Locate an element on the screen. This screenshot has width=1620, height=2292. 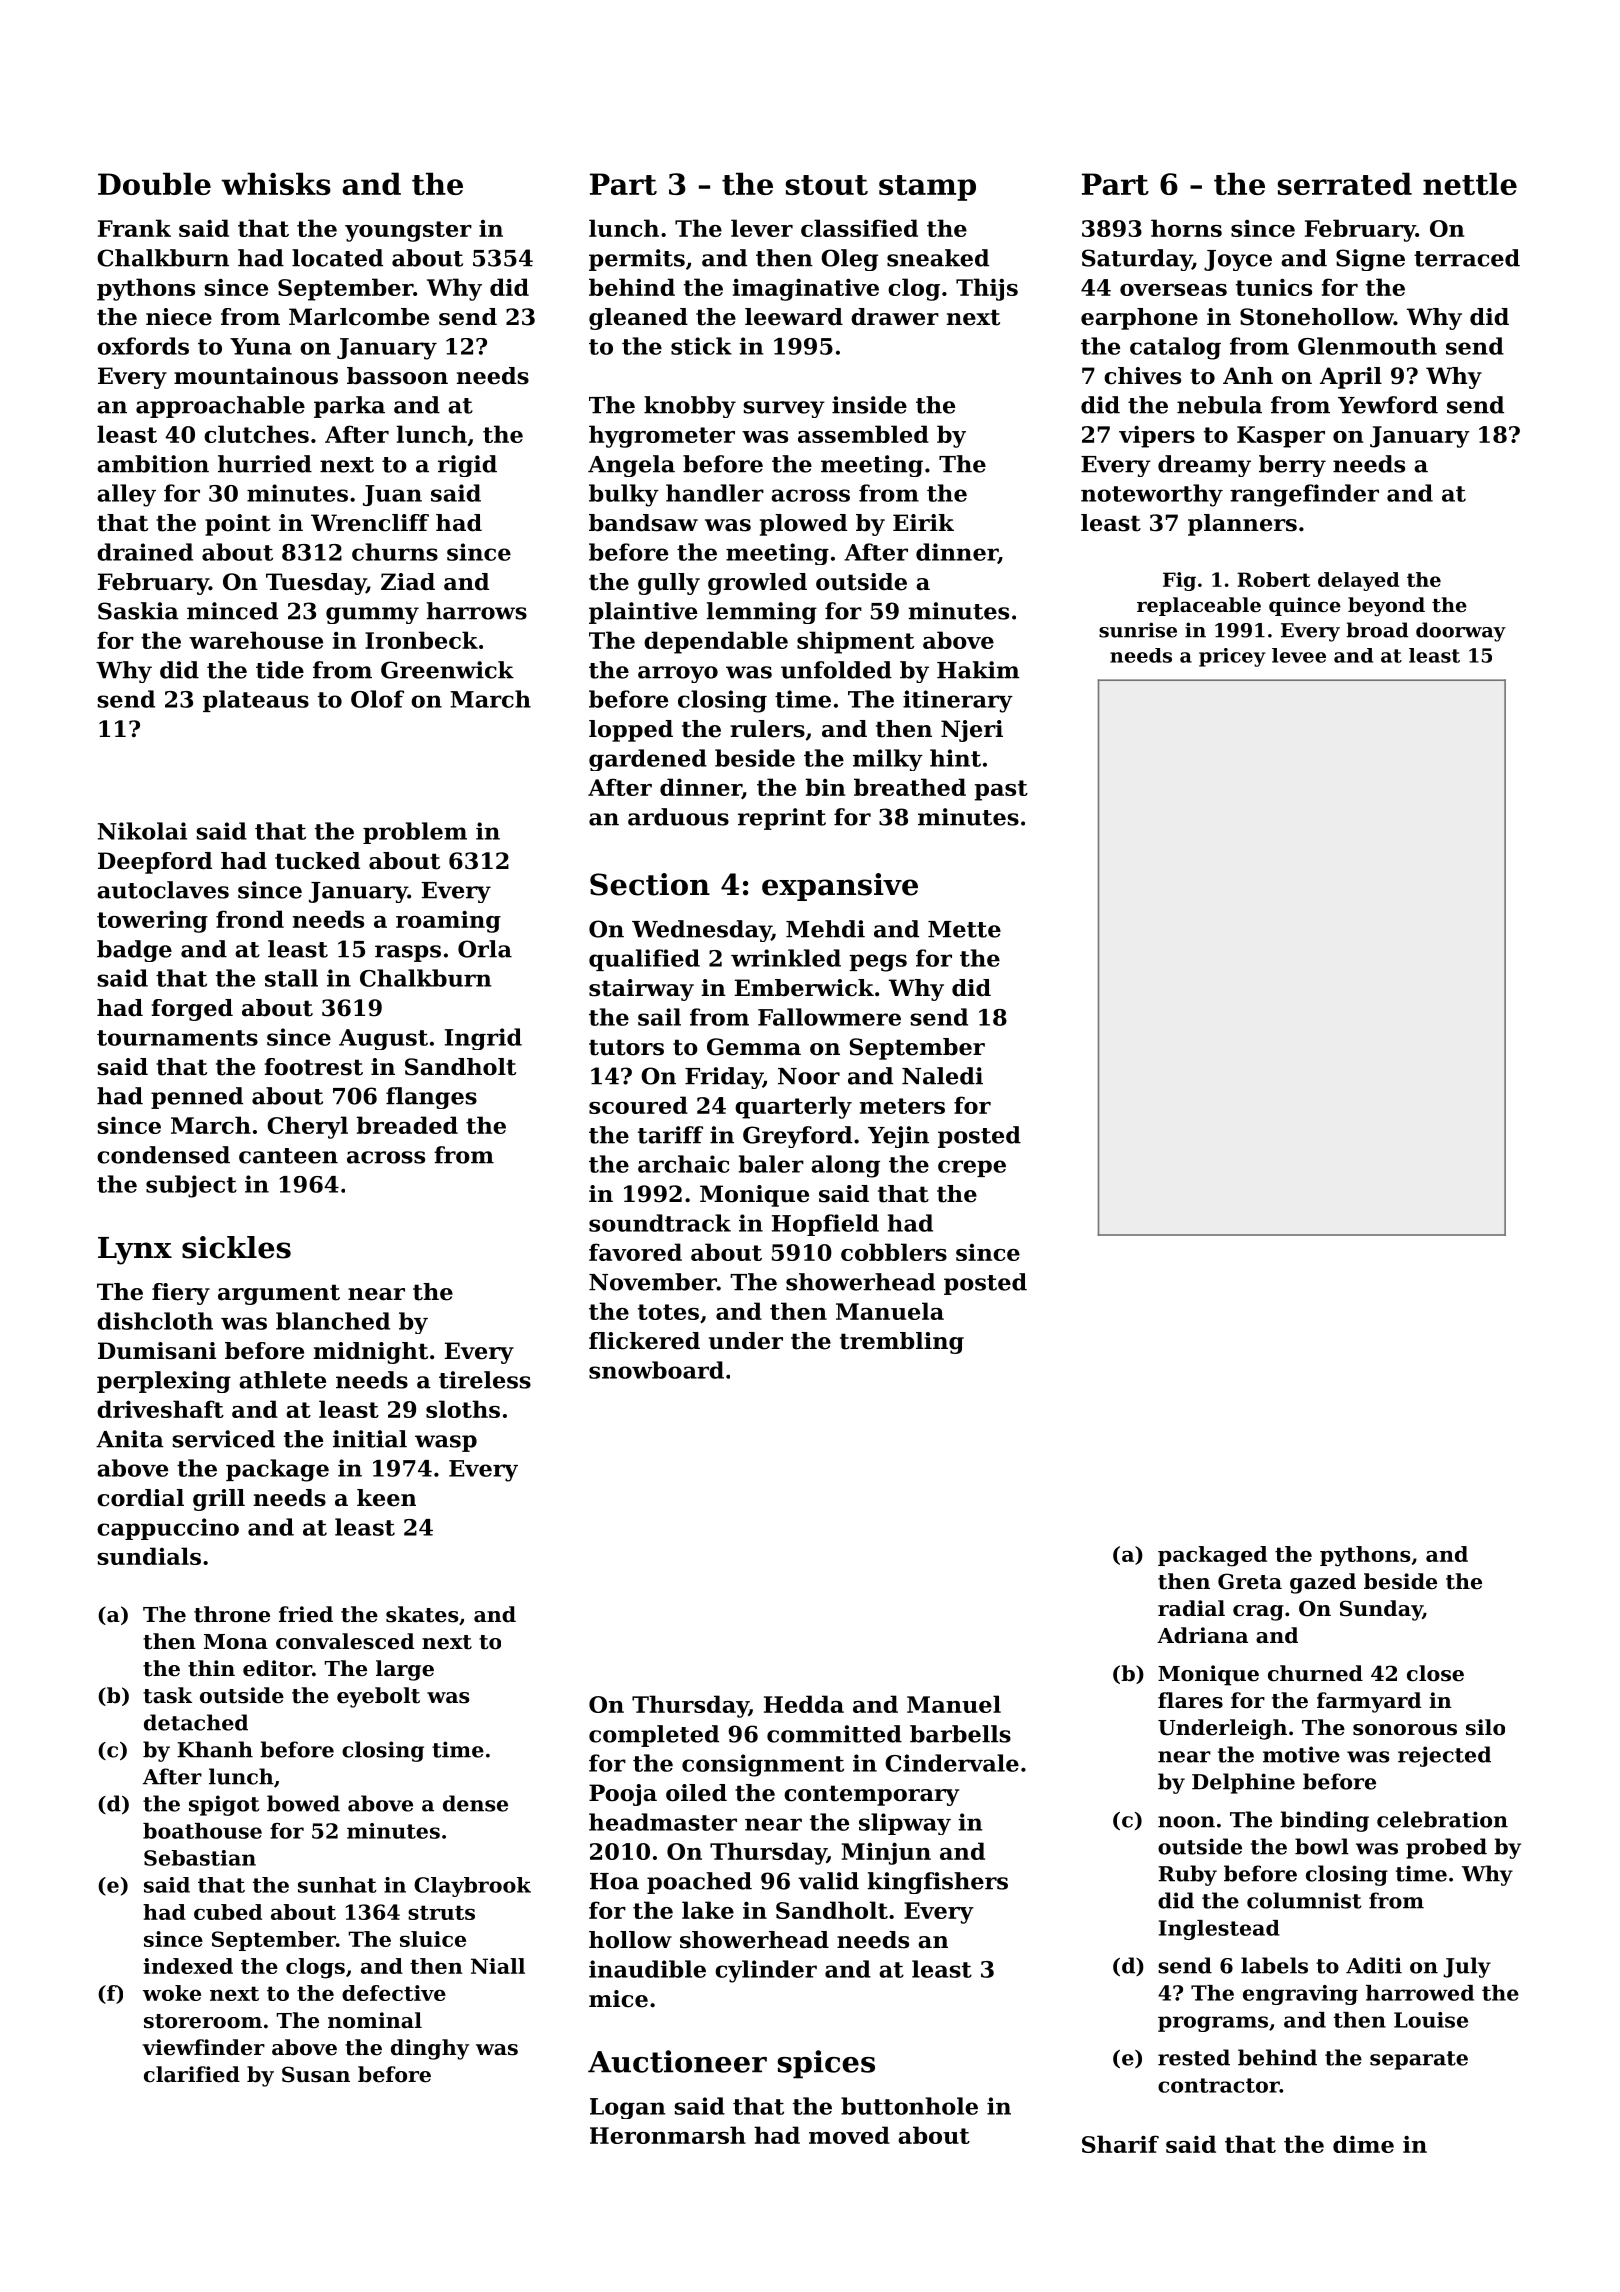
buttonhole is located at coordinates (909, 2106).
